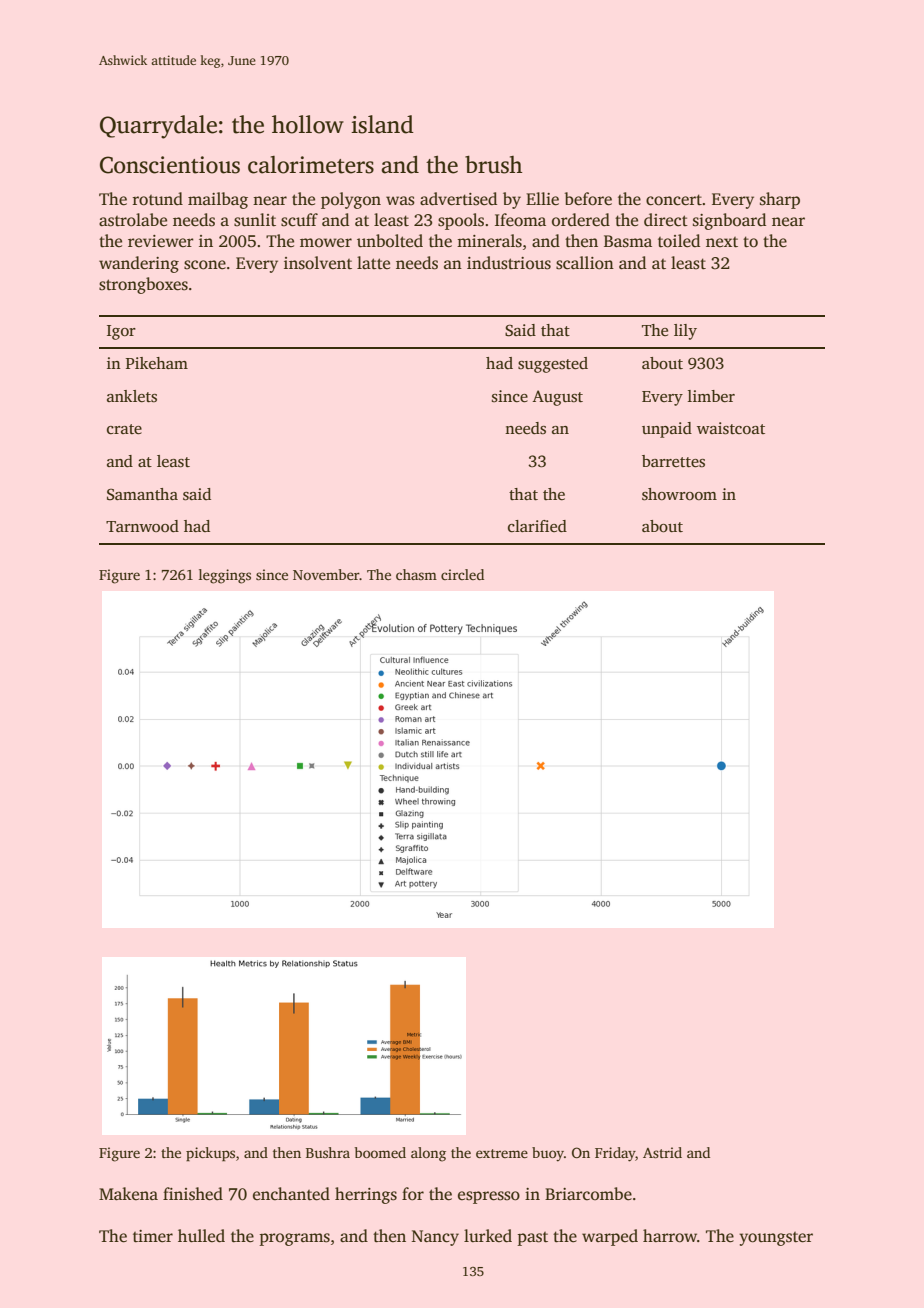 The image size is (924, 1308). Describe the element at coordinates (157, 363) in the screenshot. I see `Pikeham` at that location.
